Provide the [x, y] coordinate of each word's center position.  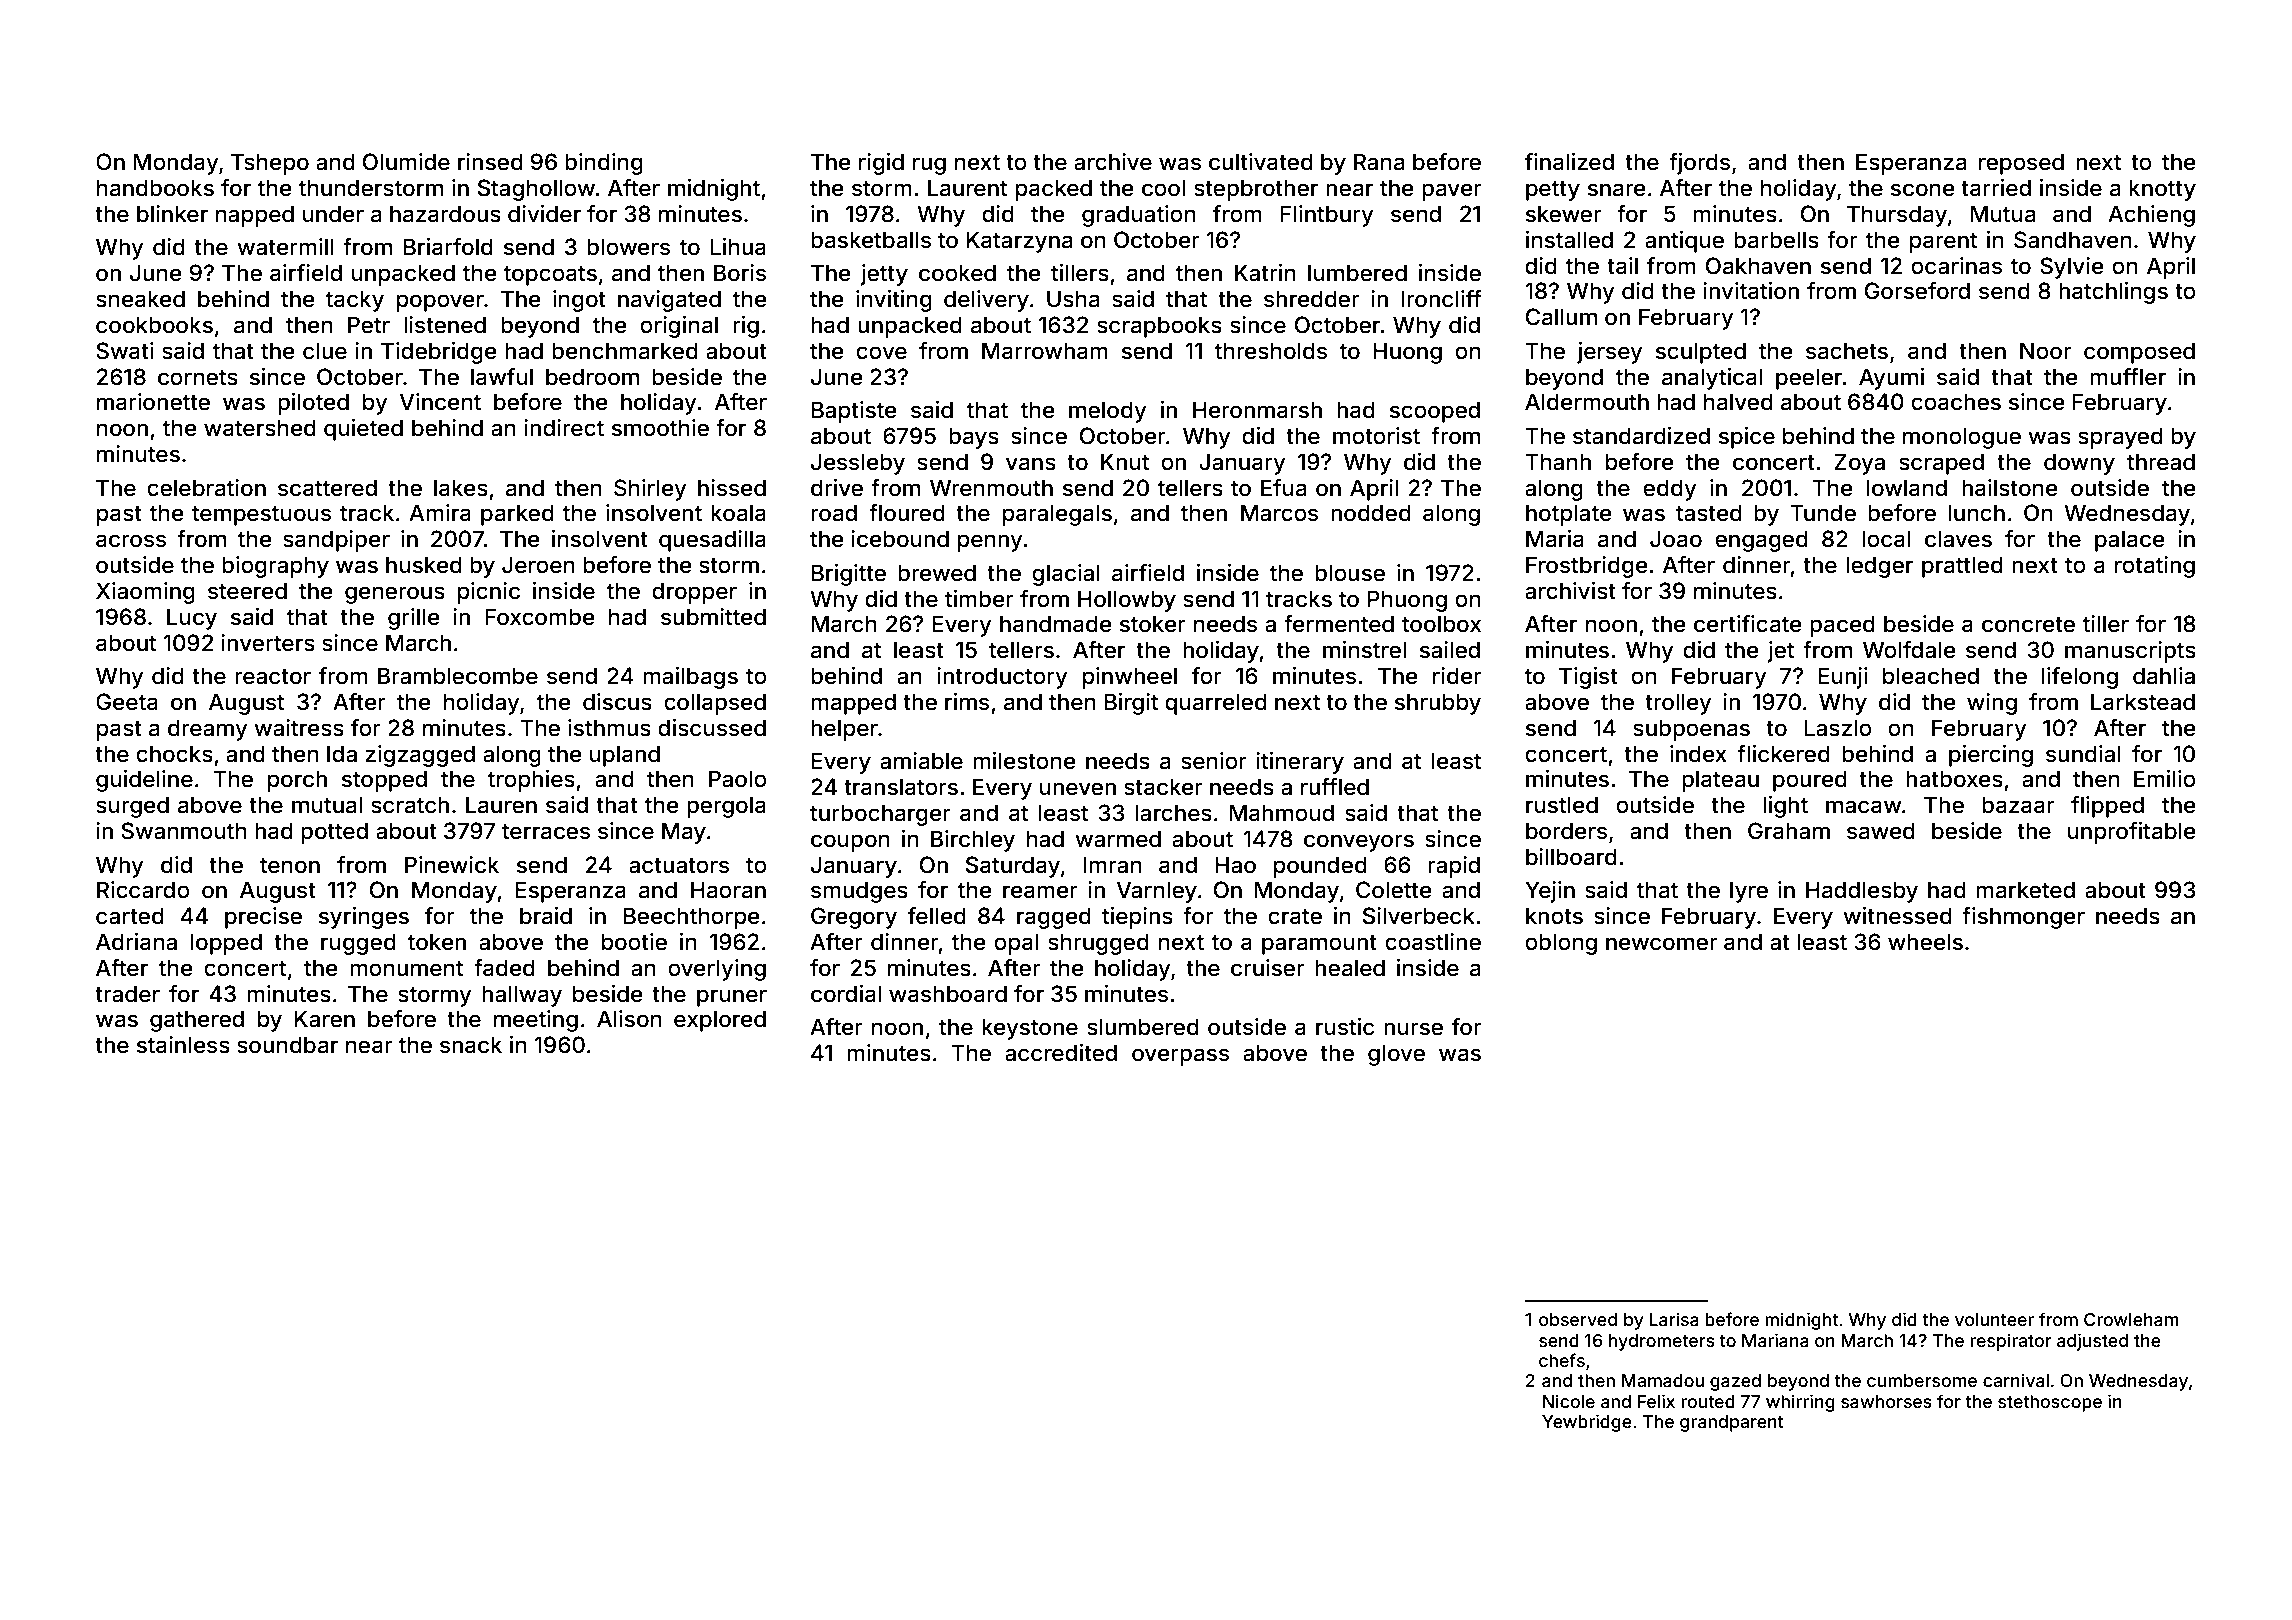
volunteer [1994, 1319]
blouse [1350, 573]
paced [1842, 626]
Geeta [127, 702]
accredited [1061, 1053]
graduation [1139, 216]
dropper [694, 593]
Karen [324, 1019]
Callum [1561, 317]
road [834, 513]
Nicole [1569, 1401]
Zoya [1859, 464]
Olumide [406, 162]
